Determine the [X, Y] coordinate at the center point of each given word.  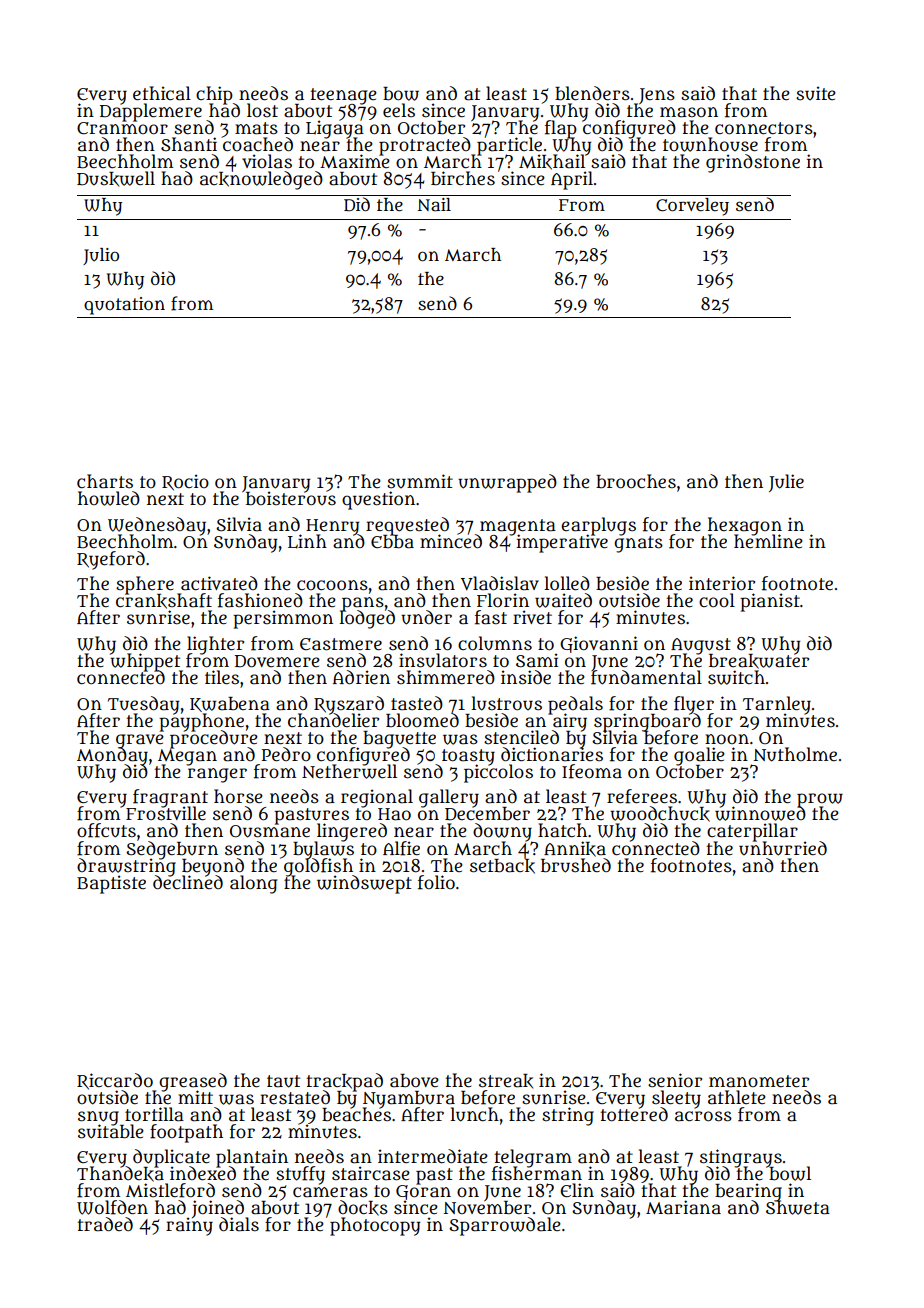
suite [816, 93]
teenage [344, 96]
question [378, 500]
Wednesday [157, 526]
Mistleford [170, 1190]
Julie [786, 483]
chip [215, 95]
